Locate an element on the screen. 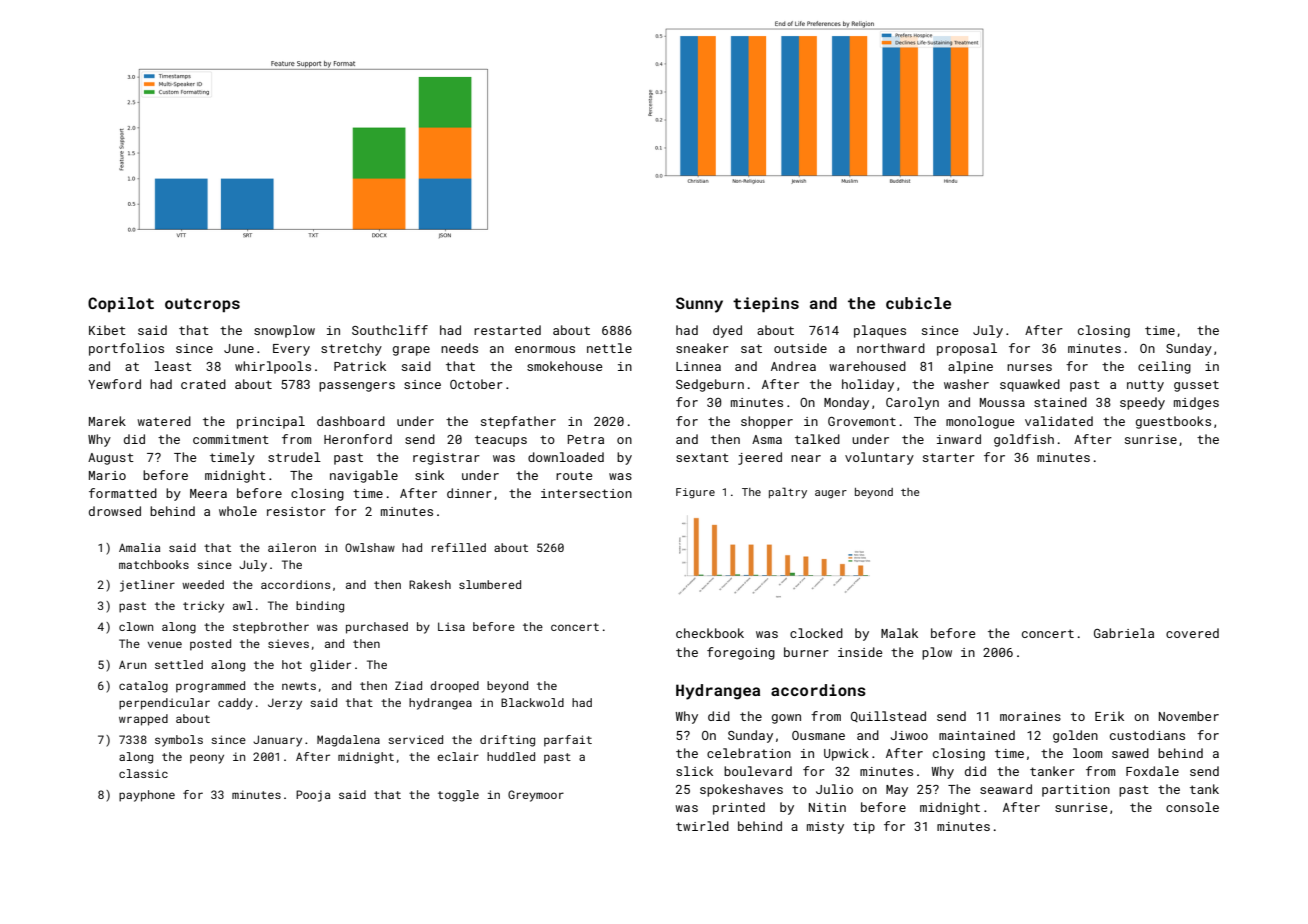 The width and height of the screenshot is (1308, 924). least is located at coordinates (173, 366).
